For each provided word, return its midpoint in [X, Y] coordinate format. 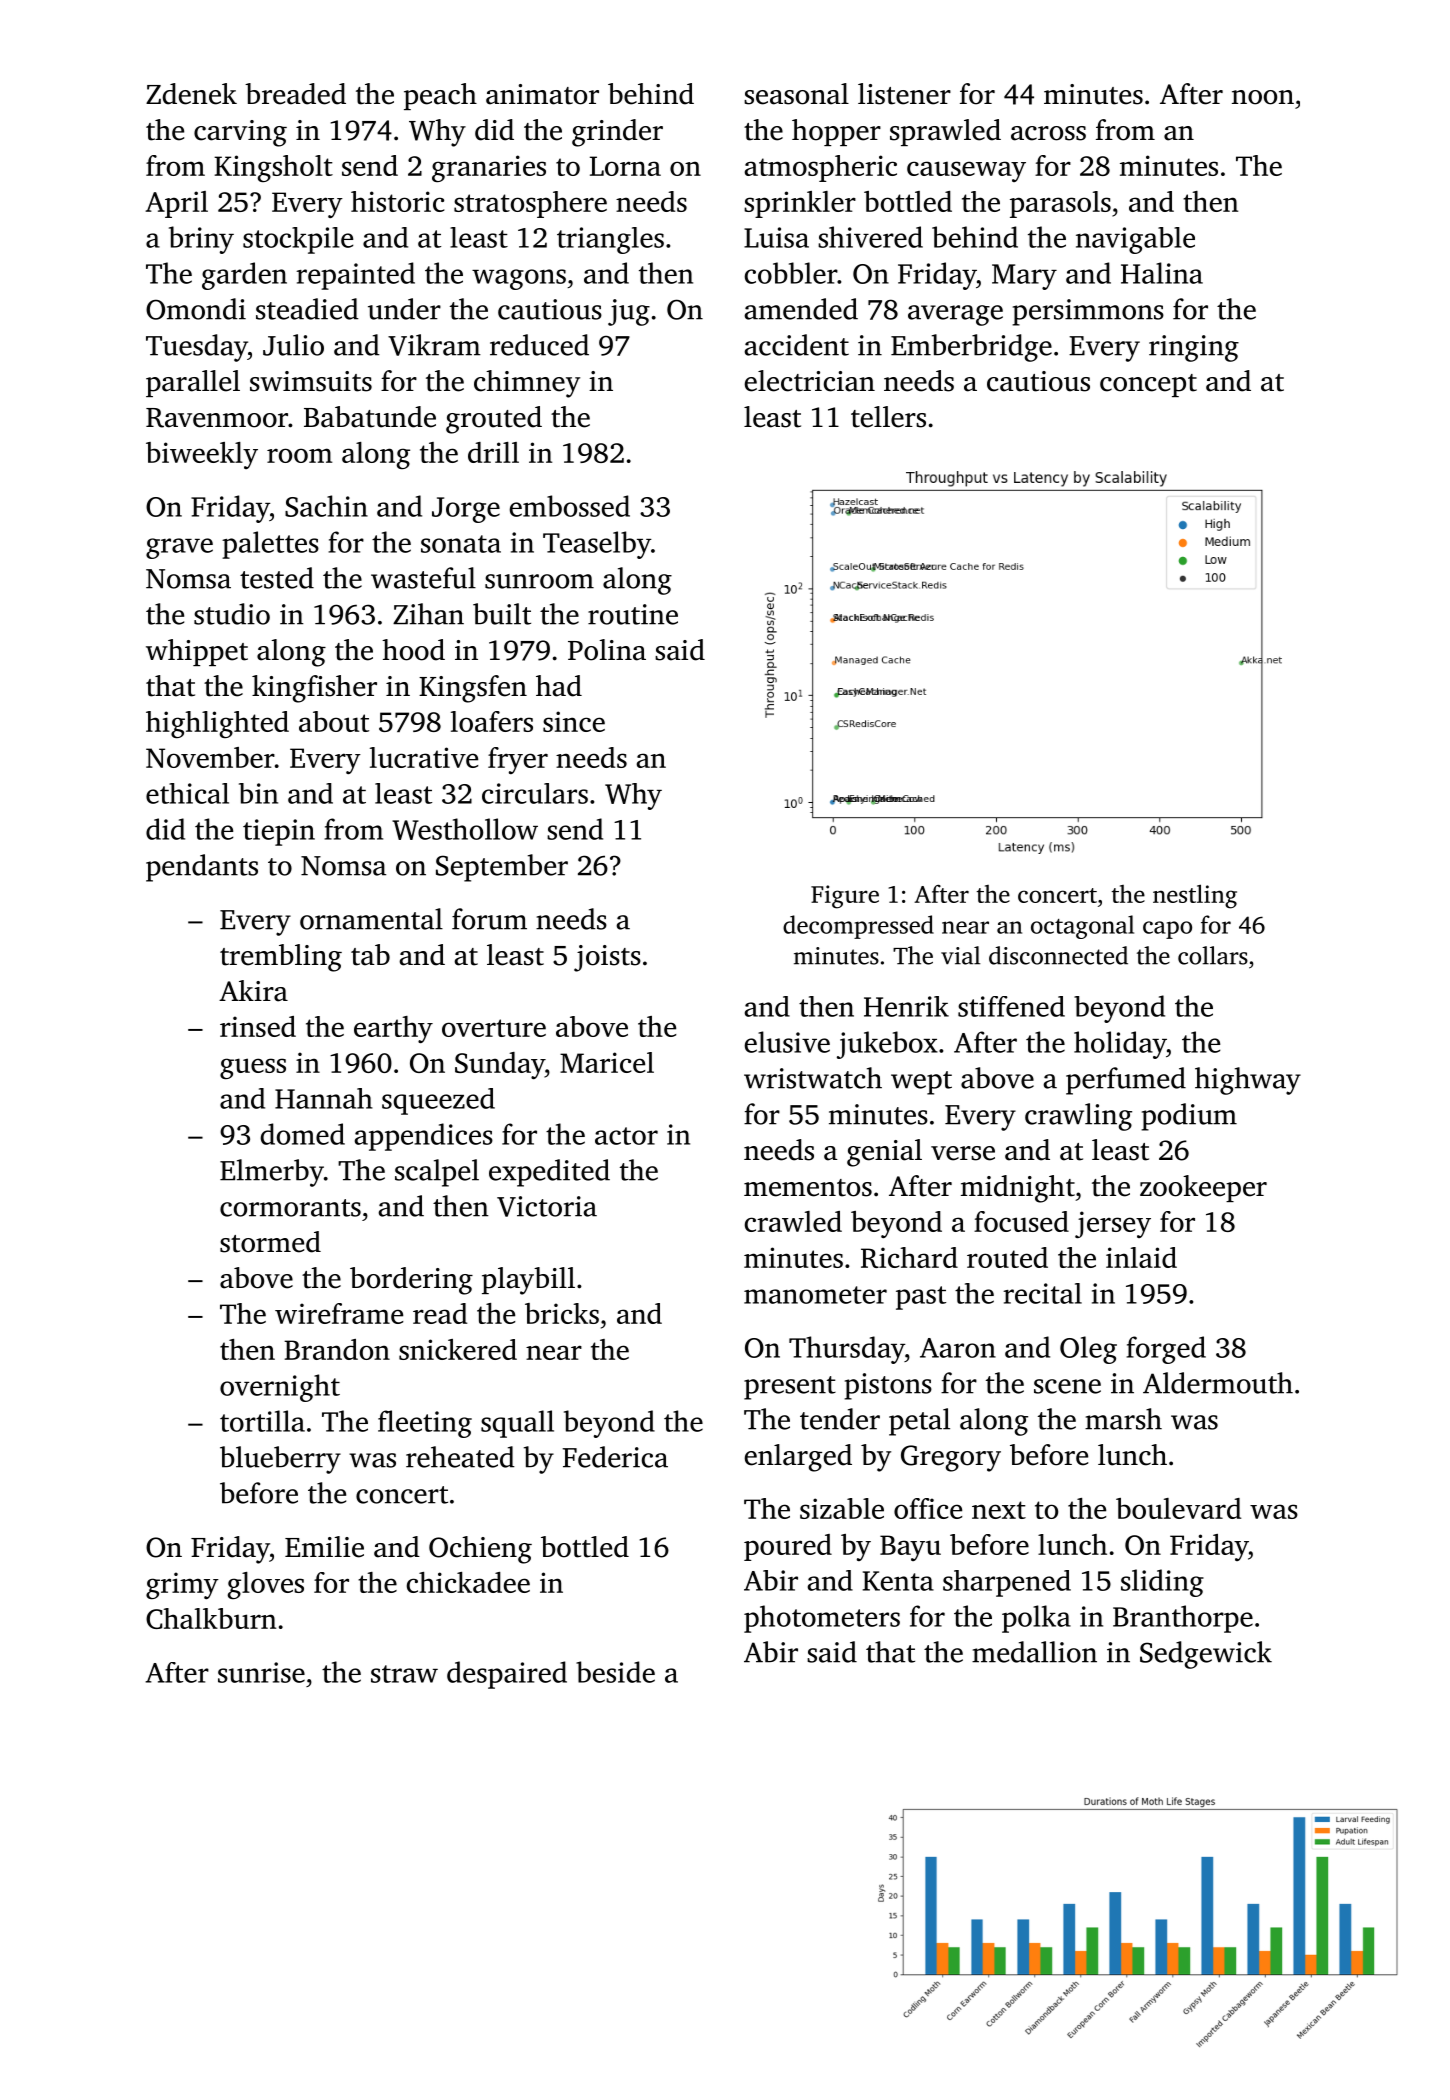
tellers [888, 417]
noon [1263, 97]
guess [253, 1068]
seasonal [796, 94]
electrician [809, 381]
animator [542, 94]
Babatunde [370, 417]
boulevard [1178, 1508]
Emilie [324, 1547]
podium [1189, 1117]
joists [607, 958]
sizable [842, 1508]
